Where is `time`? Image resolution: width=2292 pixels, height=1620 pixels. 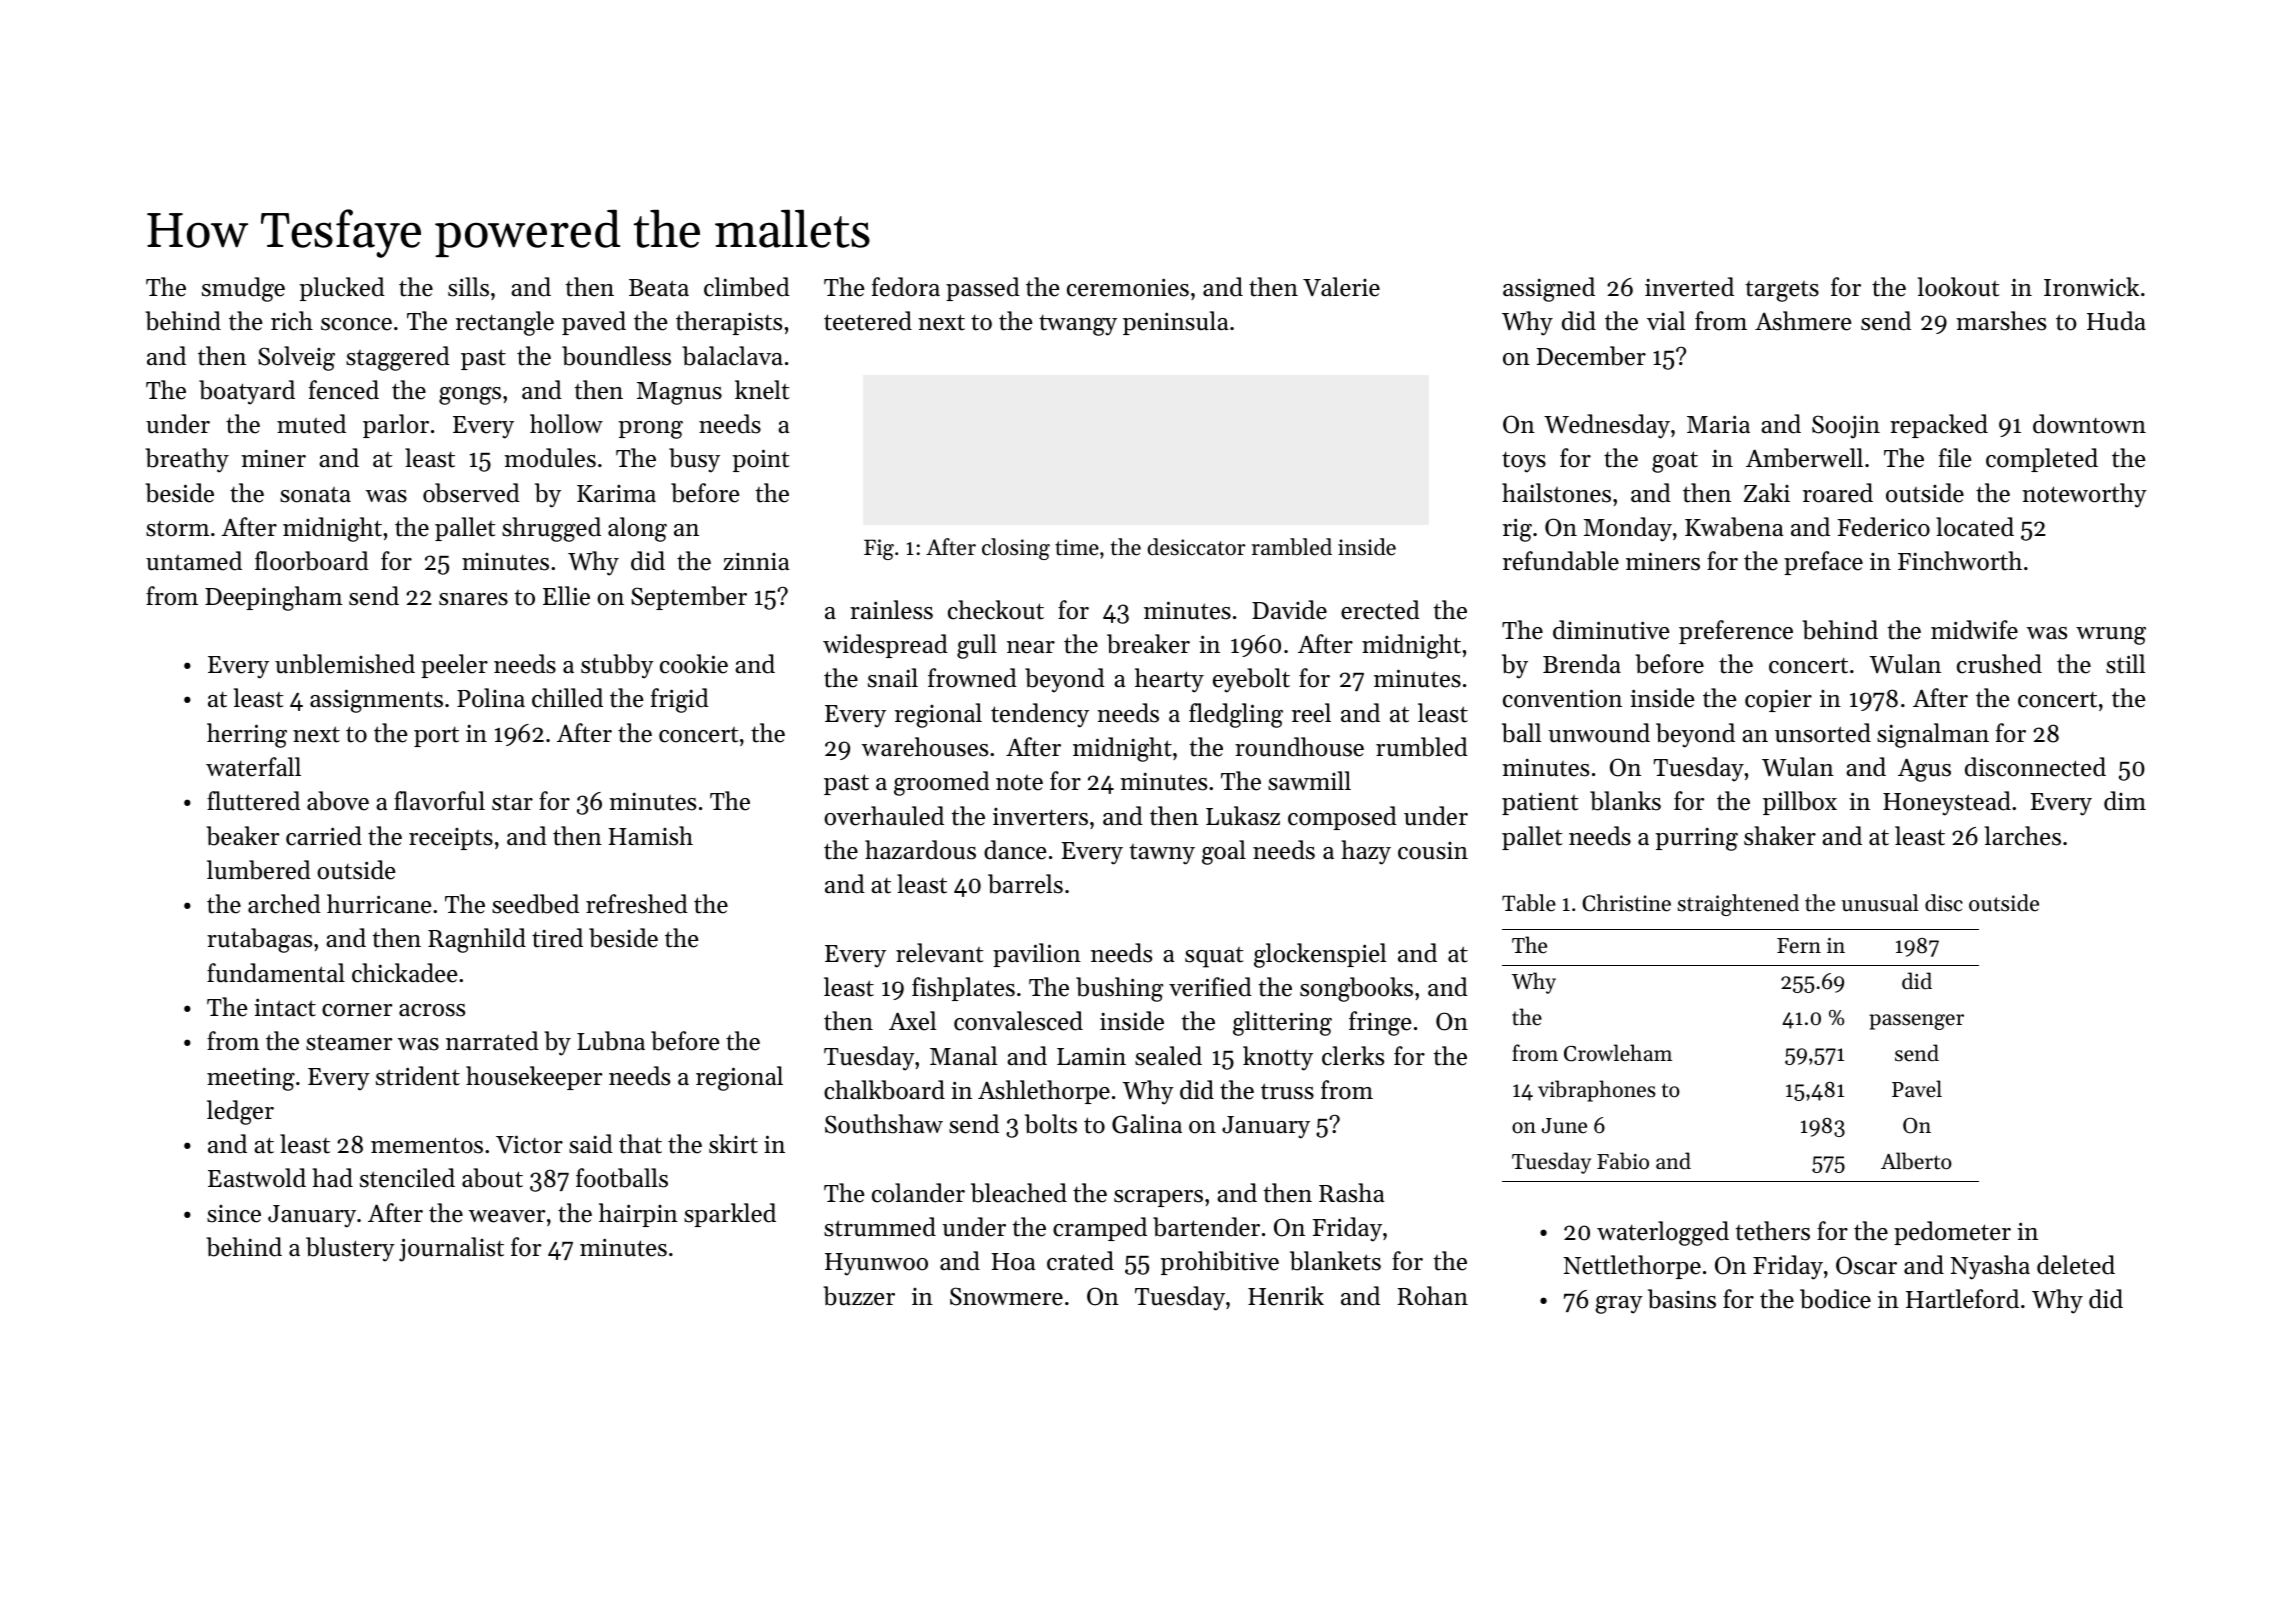
time is located at coordinates (1077, 547).
